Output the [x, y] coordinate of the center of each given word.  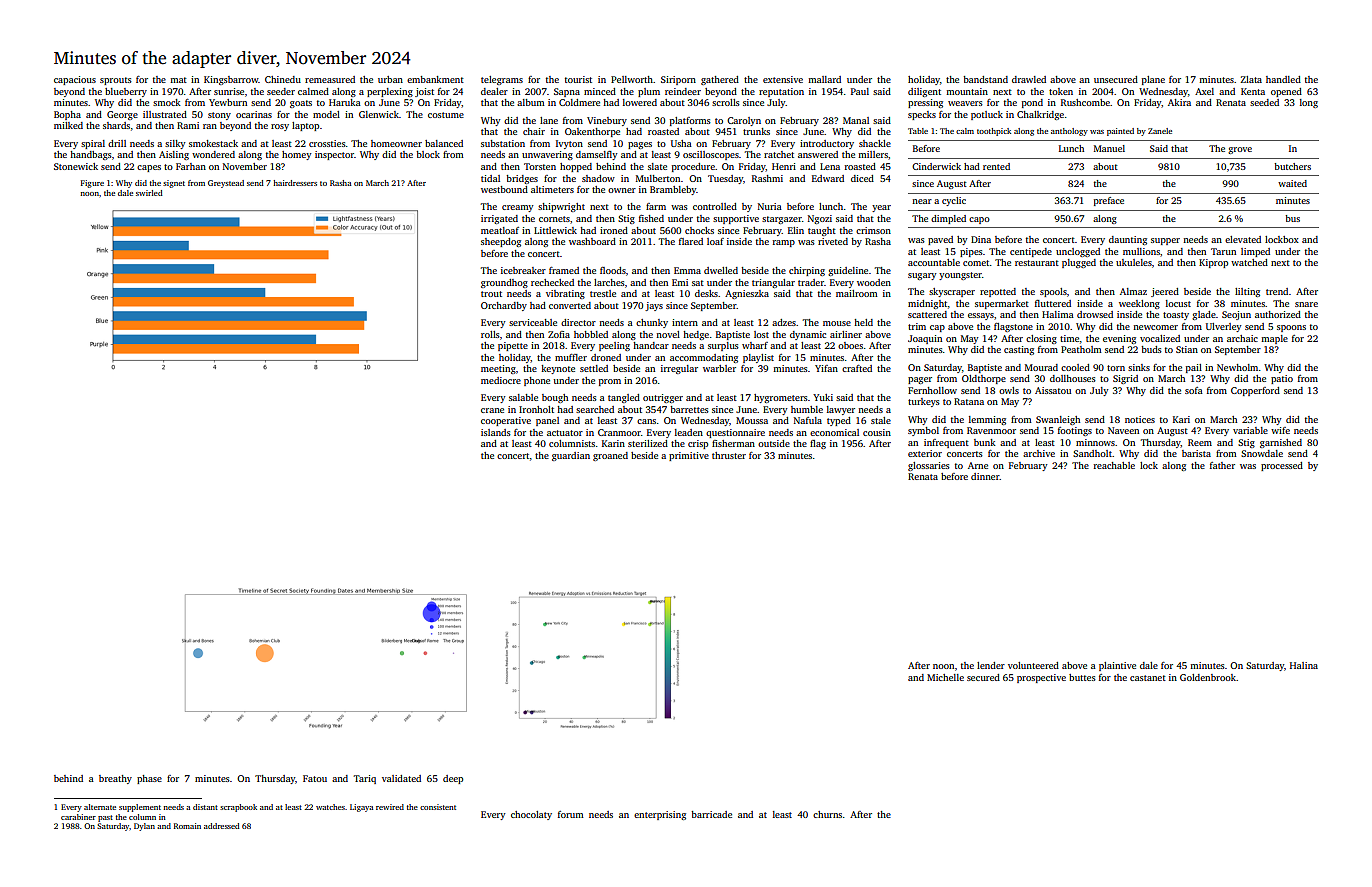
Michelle [945, 677]
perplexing [390, 92]
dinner [985, 476]
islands [496, 432]
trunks [756, 131]
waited [1292, 183]
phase [149, 779]
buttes [1082, 677]
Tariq [365, 779]
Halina [1304, 665]
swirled [149, 193]
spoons [1291, 328]
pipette [513, 346]
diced [862, 178]
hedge [696, 335]
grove [1240, 150]
